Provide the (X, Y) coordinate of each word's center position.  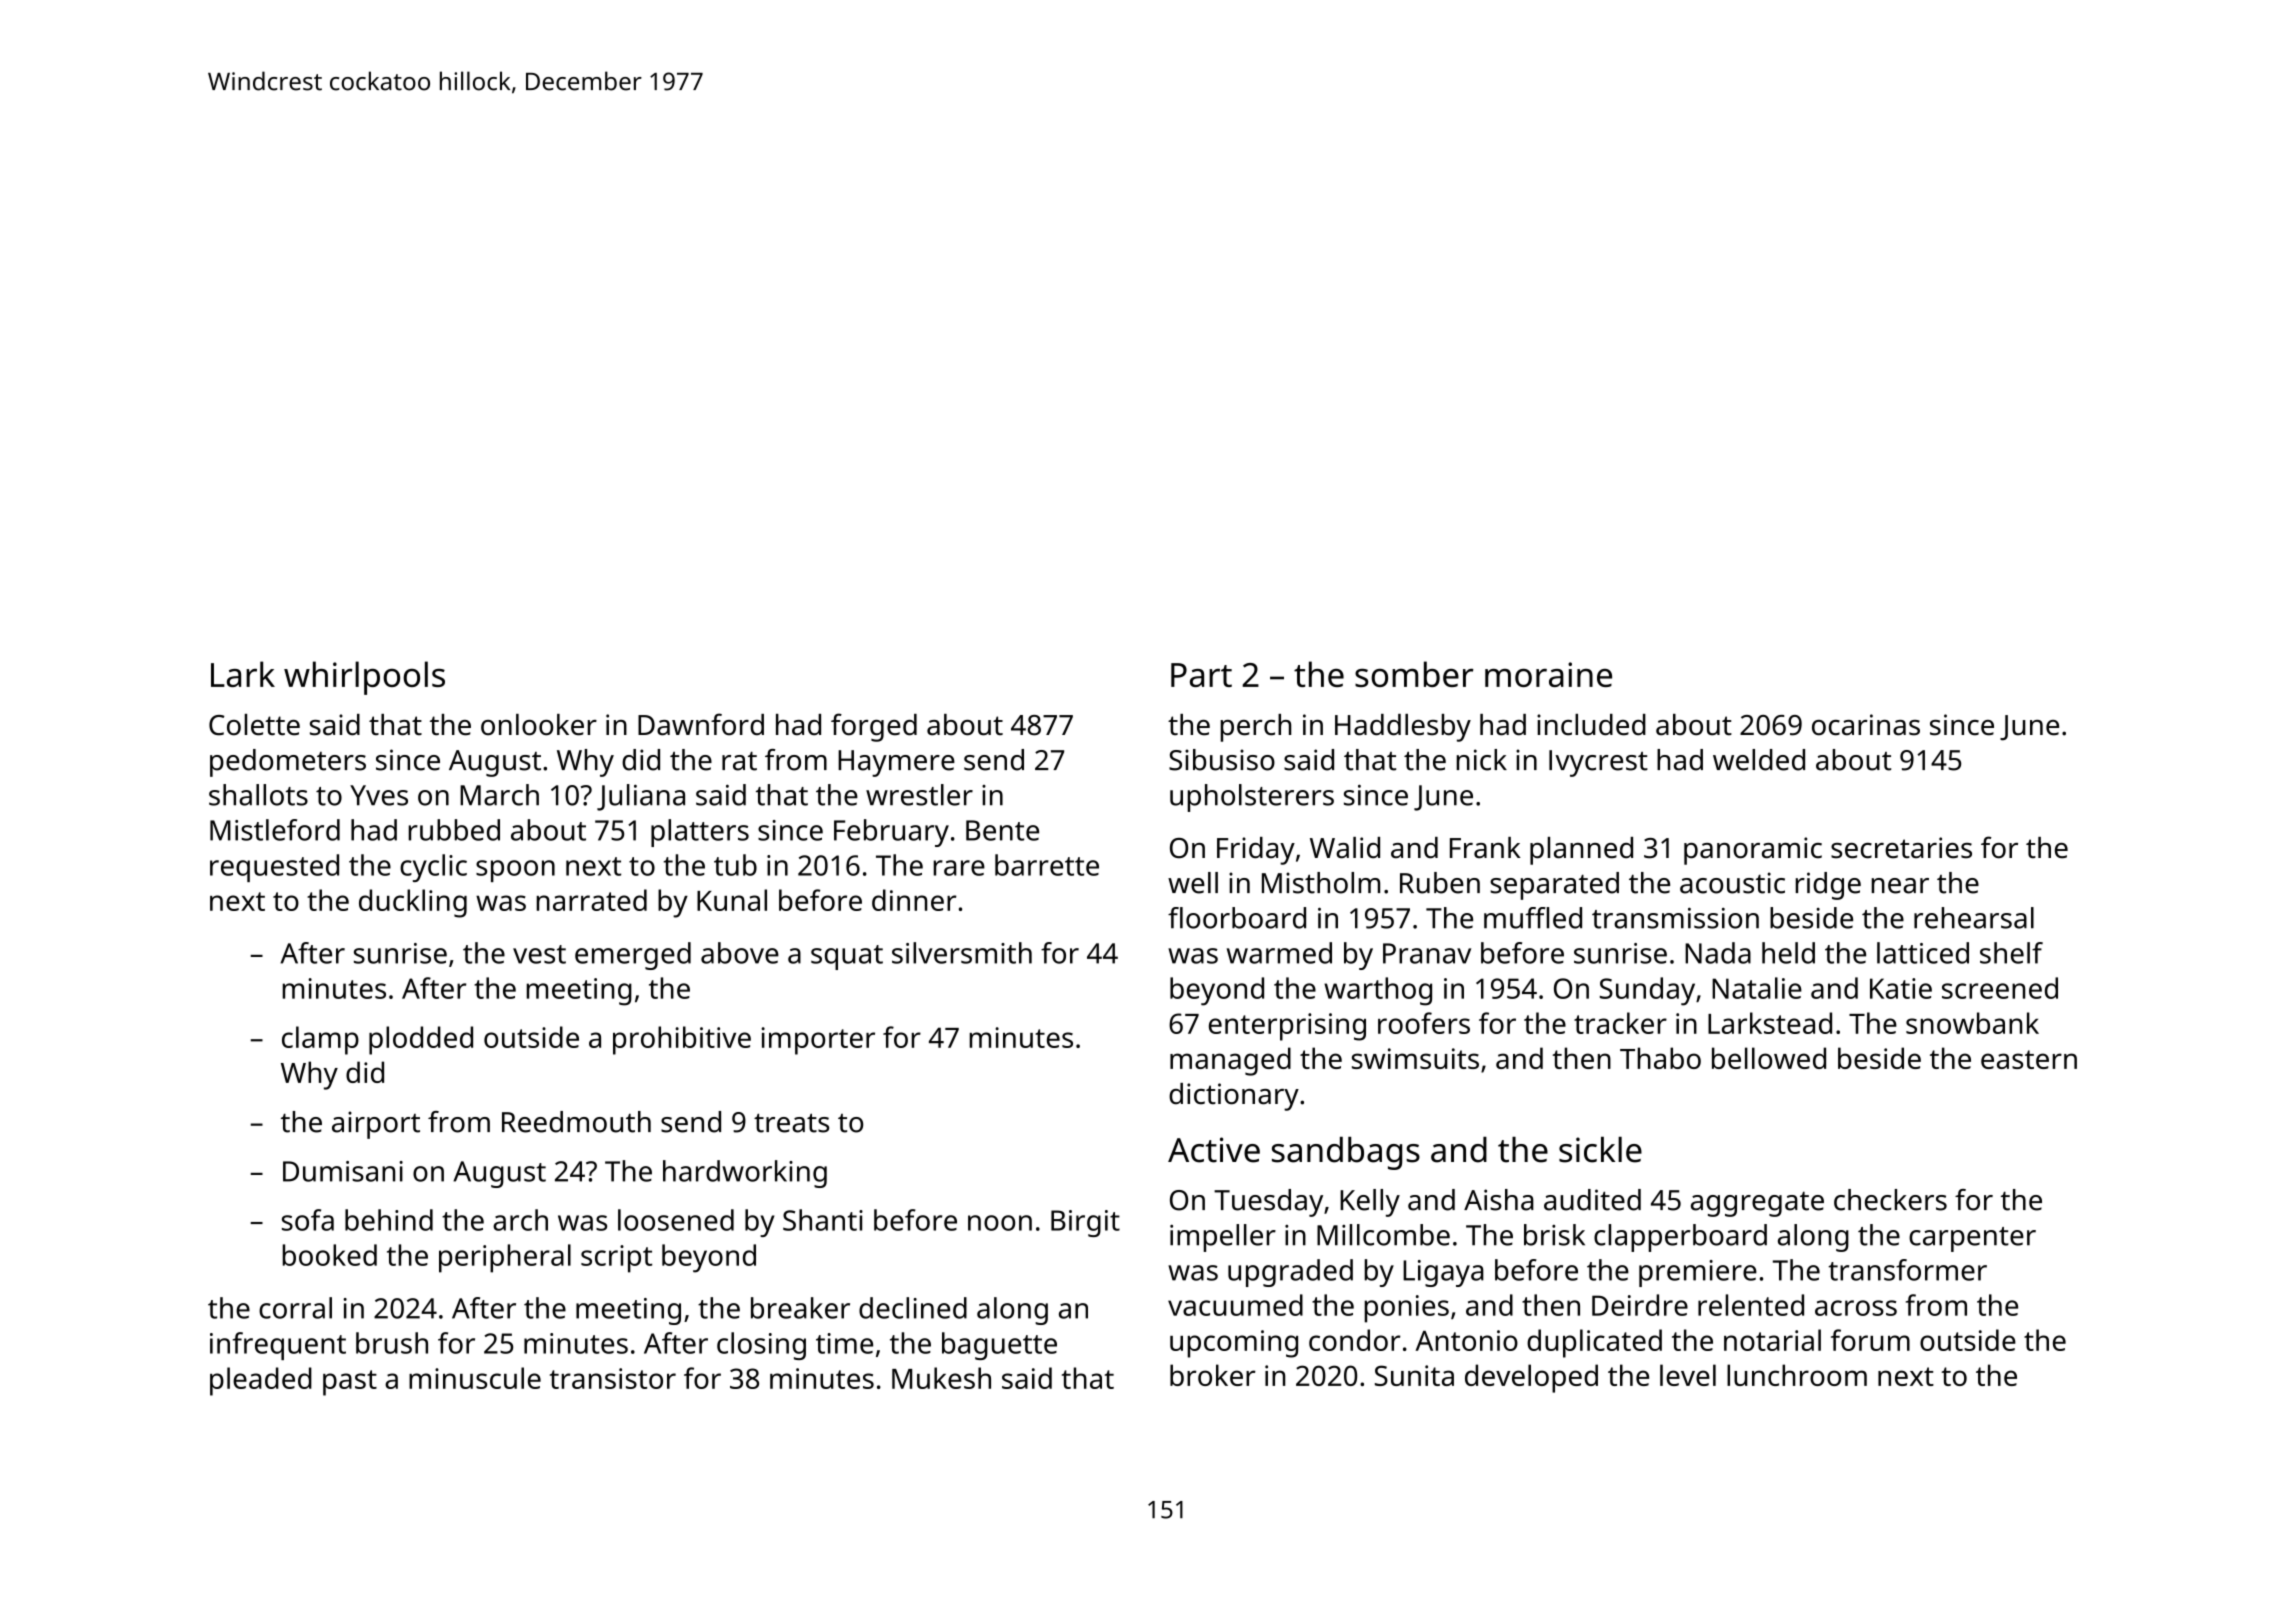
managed (1230, 1061)
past (350, 1383)
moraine (1548, 674)
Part (1201, 675)
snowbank (1972, 1023)
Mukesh (941, 1378)
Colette (254, 725)
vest (539, 954)
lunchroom (1797, 1375)
